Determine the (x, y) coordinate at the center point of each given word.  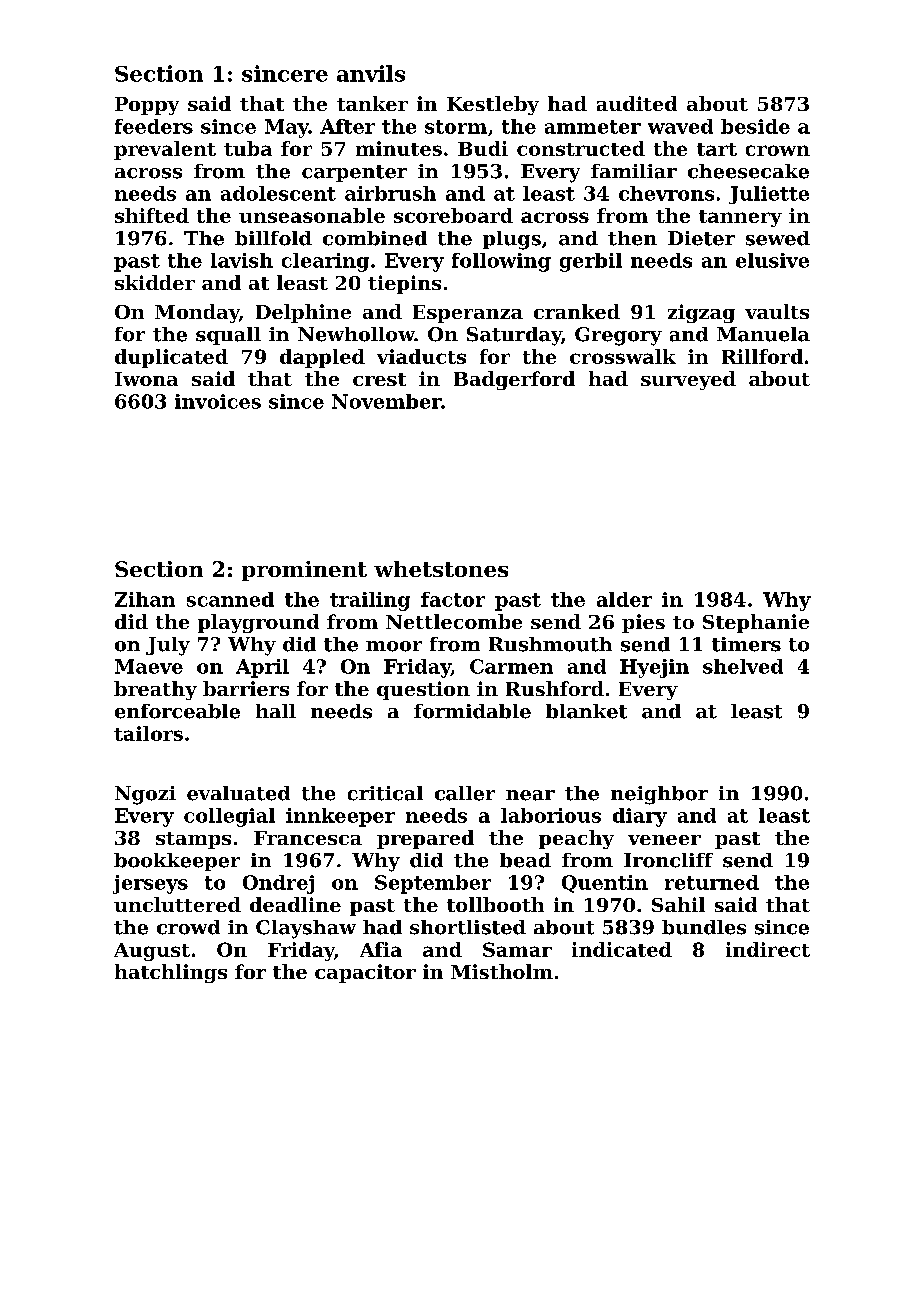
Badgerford (514, 380)
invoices (218, 401)
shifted (152, 215)
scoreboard (453, 215)
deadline (295, 904)
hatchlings (171, 973)
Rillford (762, 356)
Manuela (763, 334)
